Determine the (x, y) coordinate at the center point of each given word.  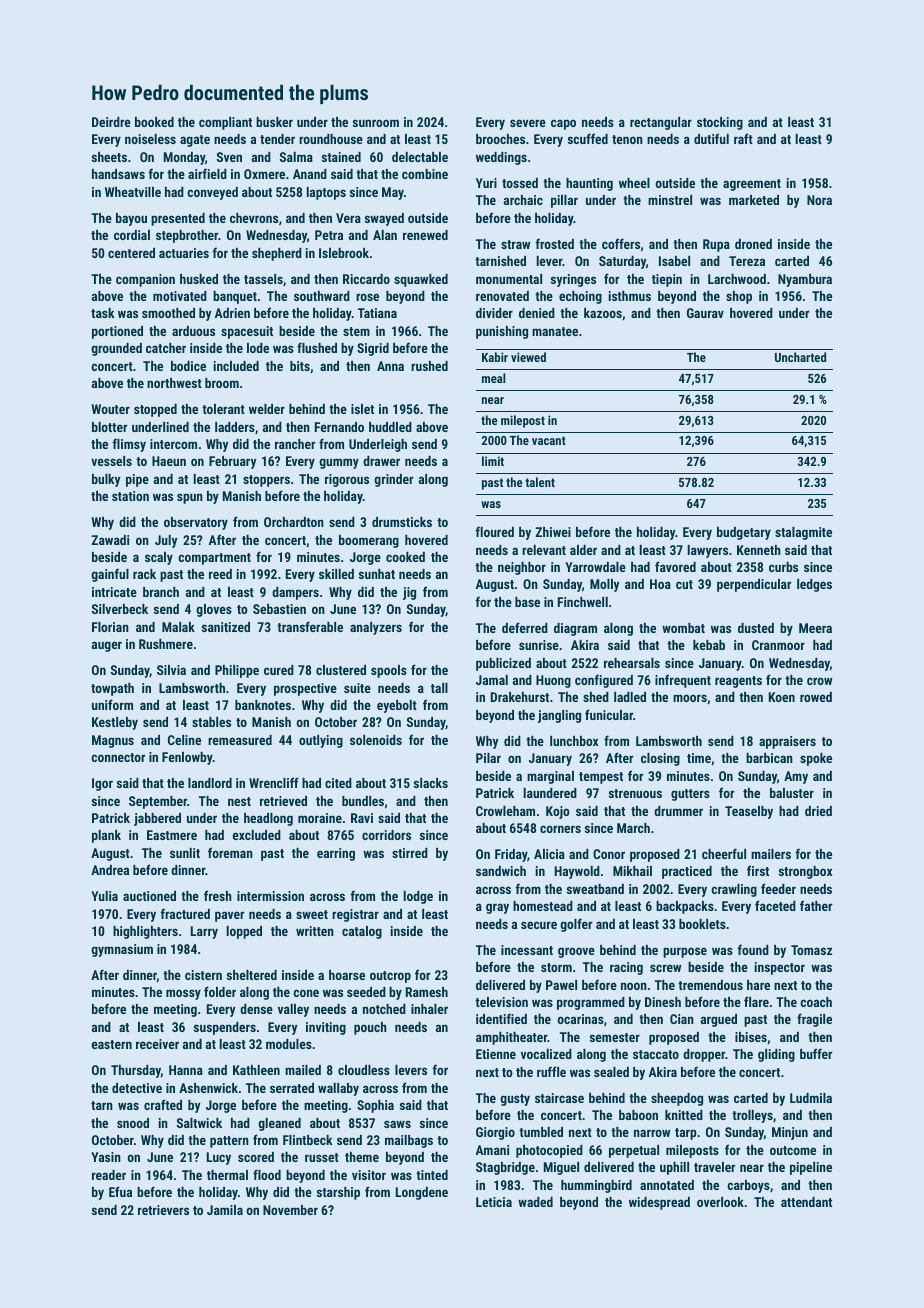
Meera (815, 628)
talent (540, 482)
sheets (109, 157)
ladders (235, 427)
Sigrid (373, 349)
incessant (527, 950)
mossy (183, 994)
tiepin (667, 280)
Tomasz (811, 950)
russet (322, 1157)
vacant (549, 440)
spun (190, 498)
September (158, 802)
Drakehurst (520, 697)
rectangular (661, 123)
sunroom (376, 123)
